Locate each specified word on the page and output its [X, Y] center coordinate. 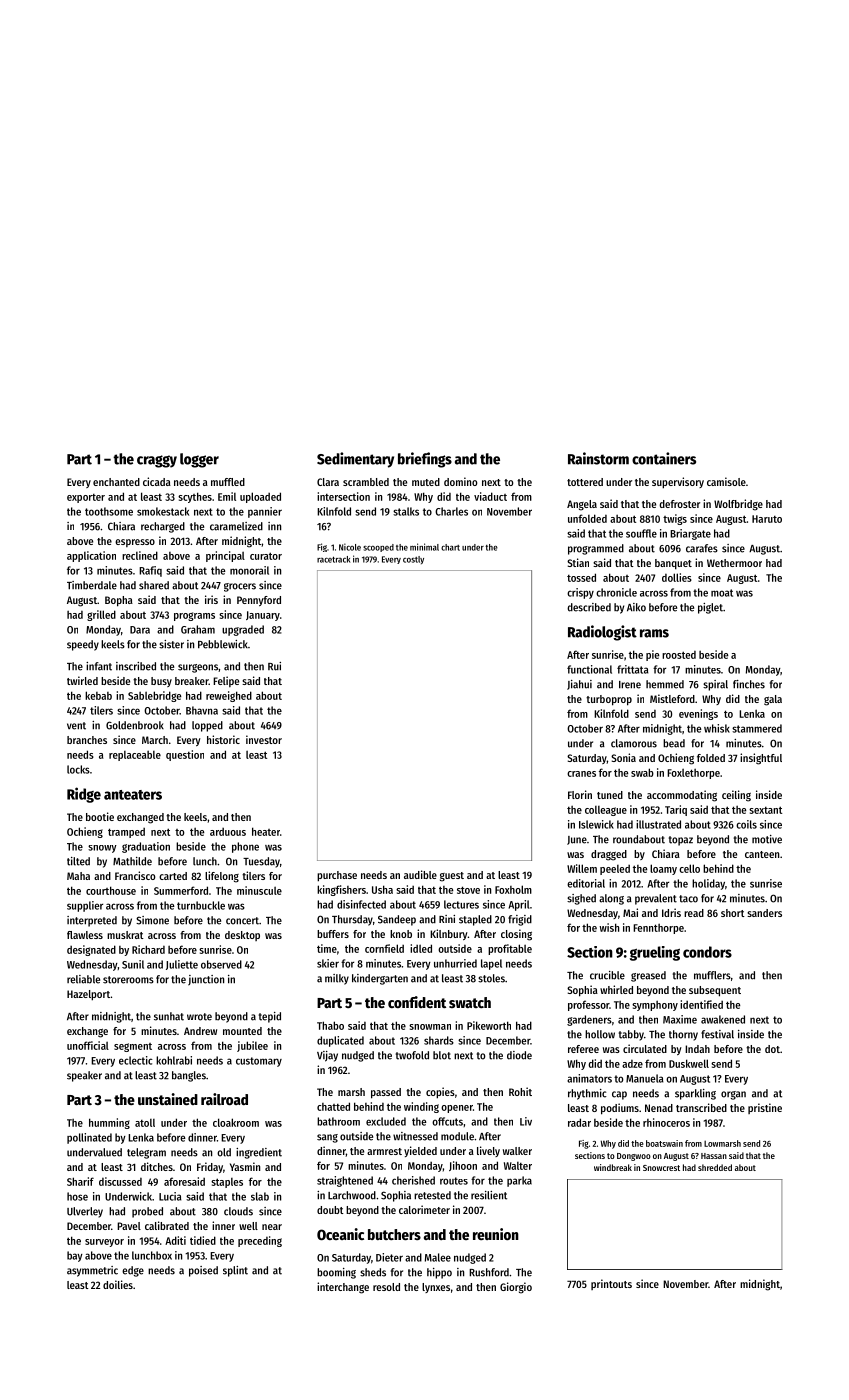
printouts [611, 1284]
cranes [581, 774]
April [519, 905]
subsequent [715, 991]
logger [199, 460]
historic [223, 739]
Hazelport [88, 995]
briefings [425, 460]
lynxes [436, 1288]
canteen [762, 854]
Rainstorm [598, 458]
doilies [118, 1284]
